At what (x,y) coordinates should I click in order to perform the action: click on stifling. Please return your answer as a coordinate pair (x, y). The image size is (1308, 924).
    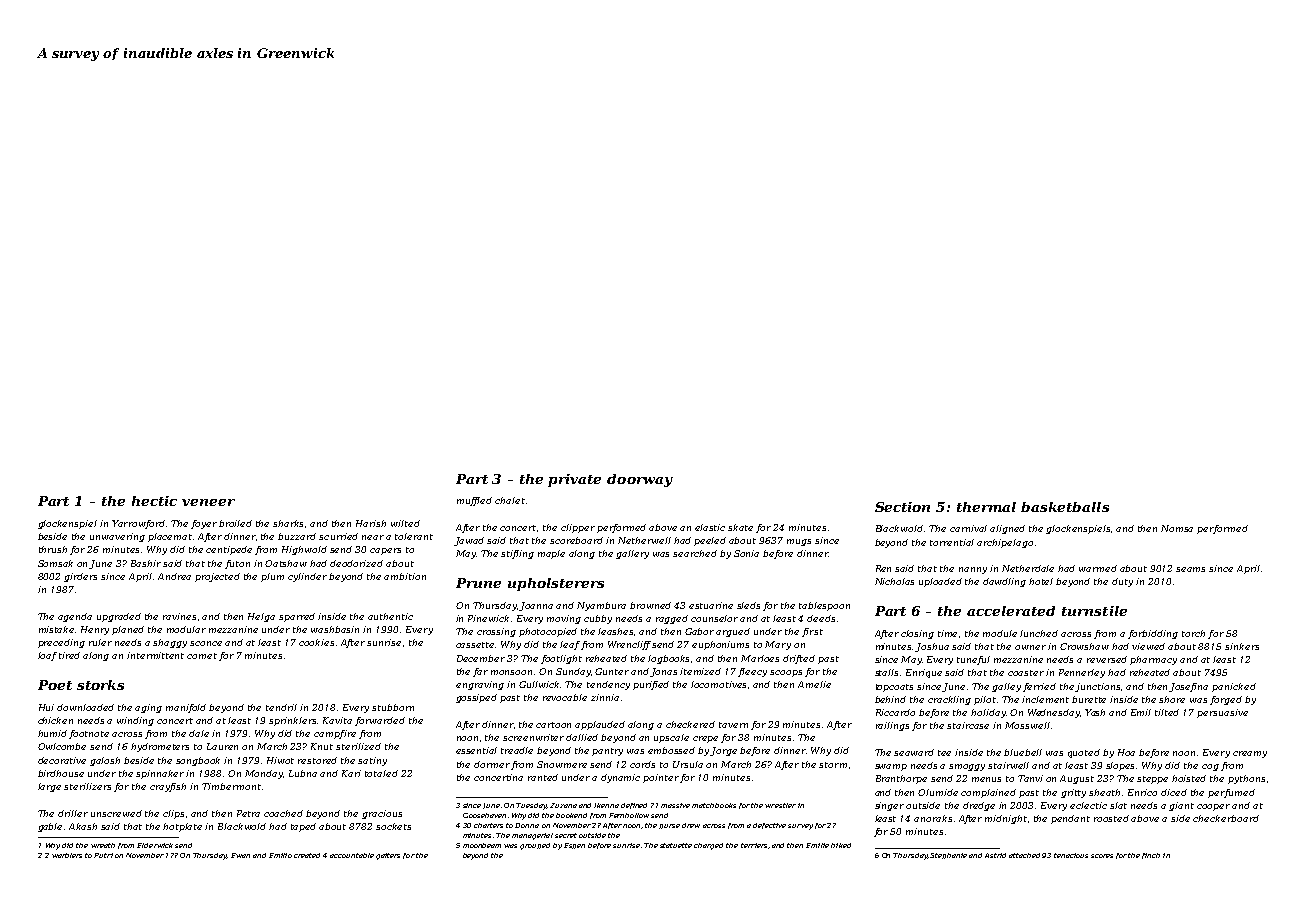
    Looking at the image, I should click on (517, 554).
